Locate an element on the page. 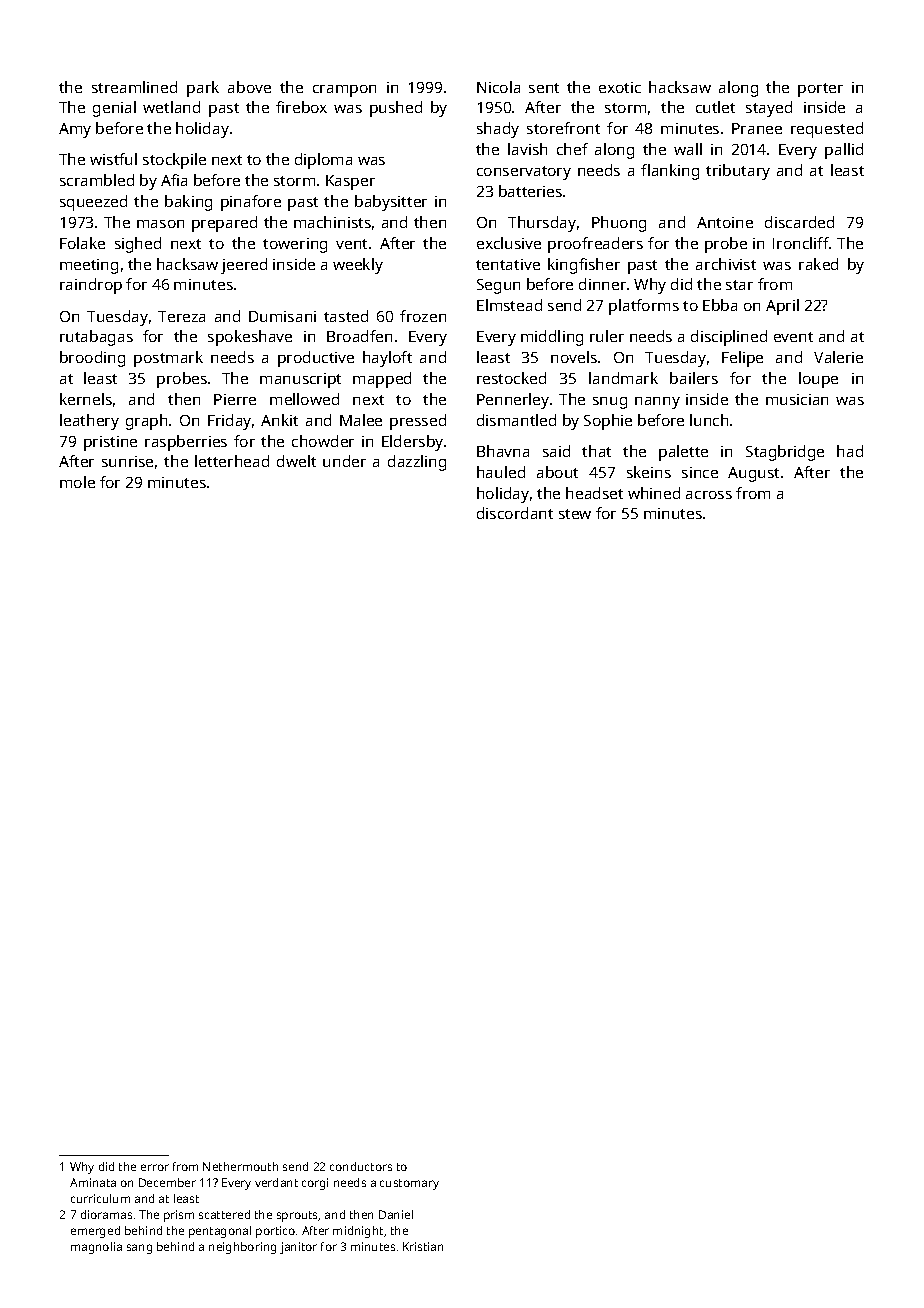 The width and height of the page is (924, 1308). Kristian is located at coordinates (423, 1246).
